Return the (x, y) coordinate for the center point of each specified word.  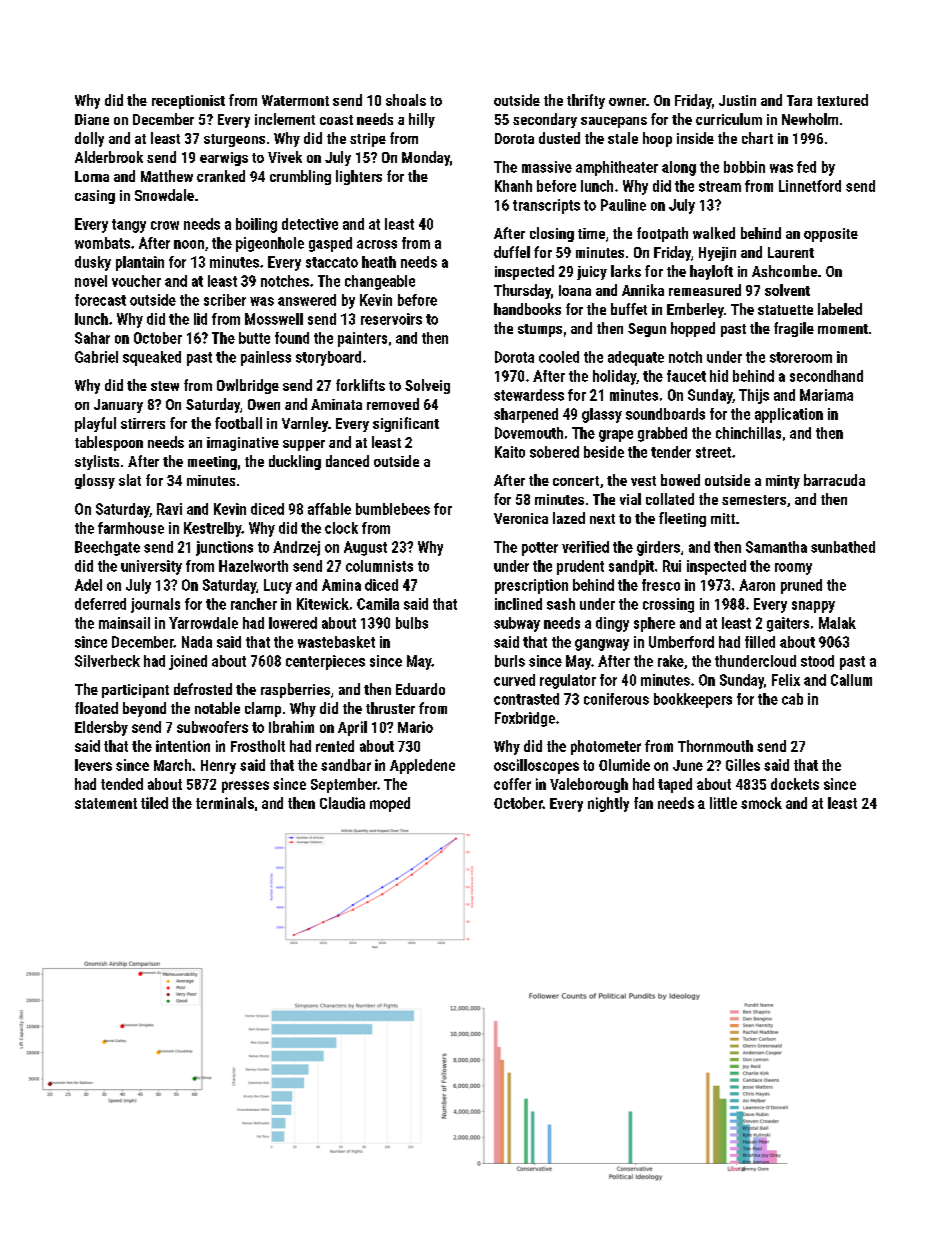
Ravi (169, 509)
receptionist (188, 102)
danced (347, 461)
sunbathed (843, 547)
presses (245, 787)
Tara (799, 100)
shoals (406, 100)
